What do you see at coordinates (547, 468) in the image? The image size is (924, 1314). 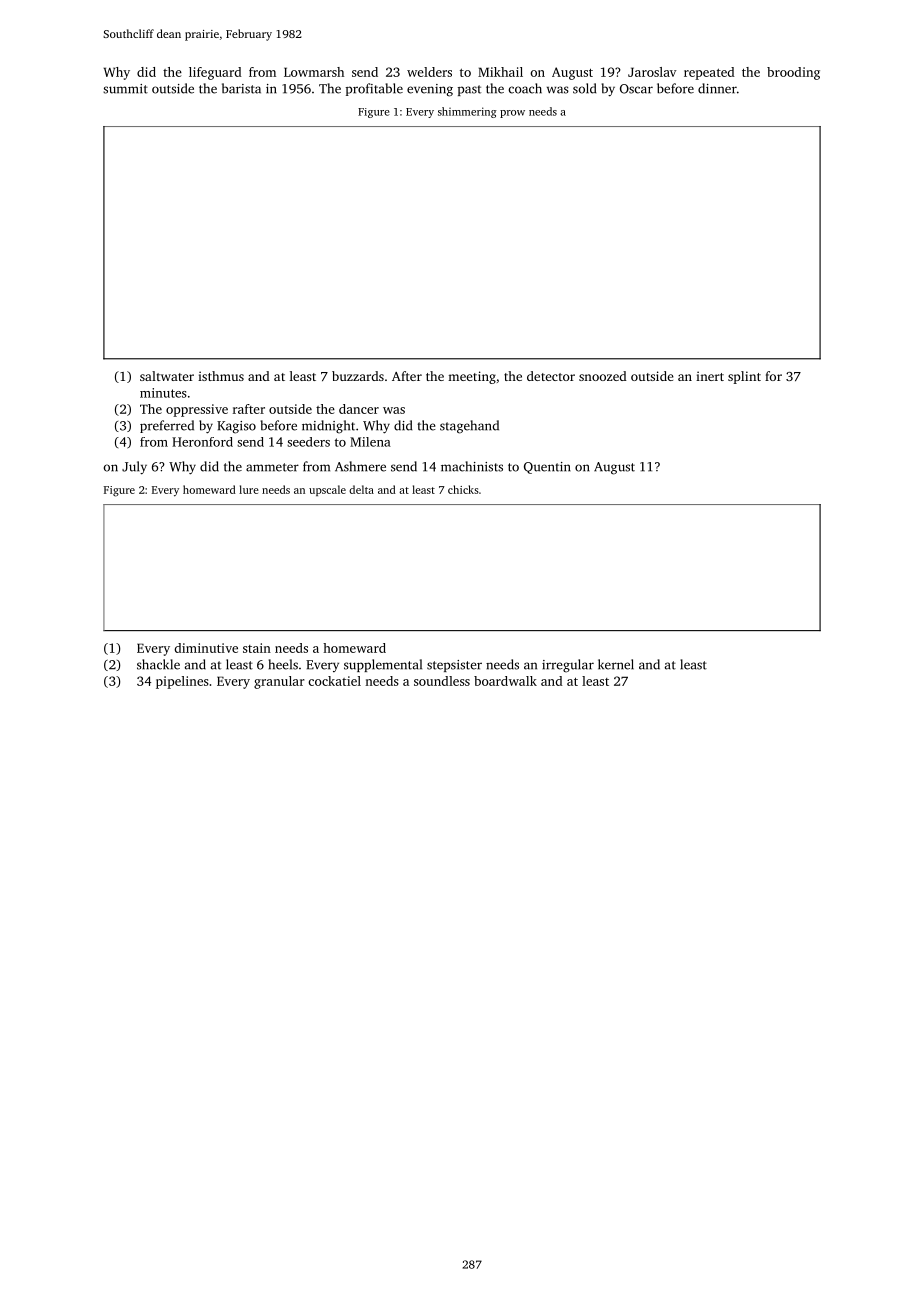 I see `Quentin` at bounding box center [547, 468].
